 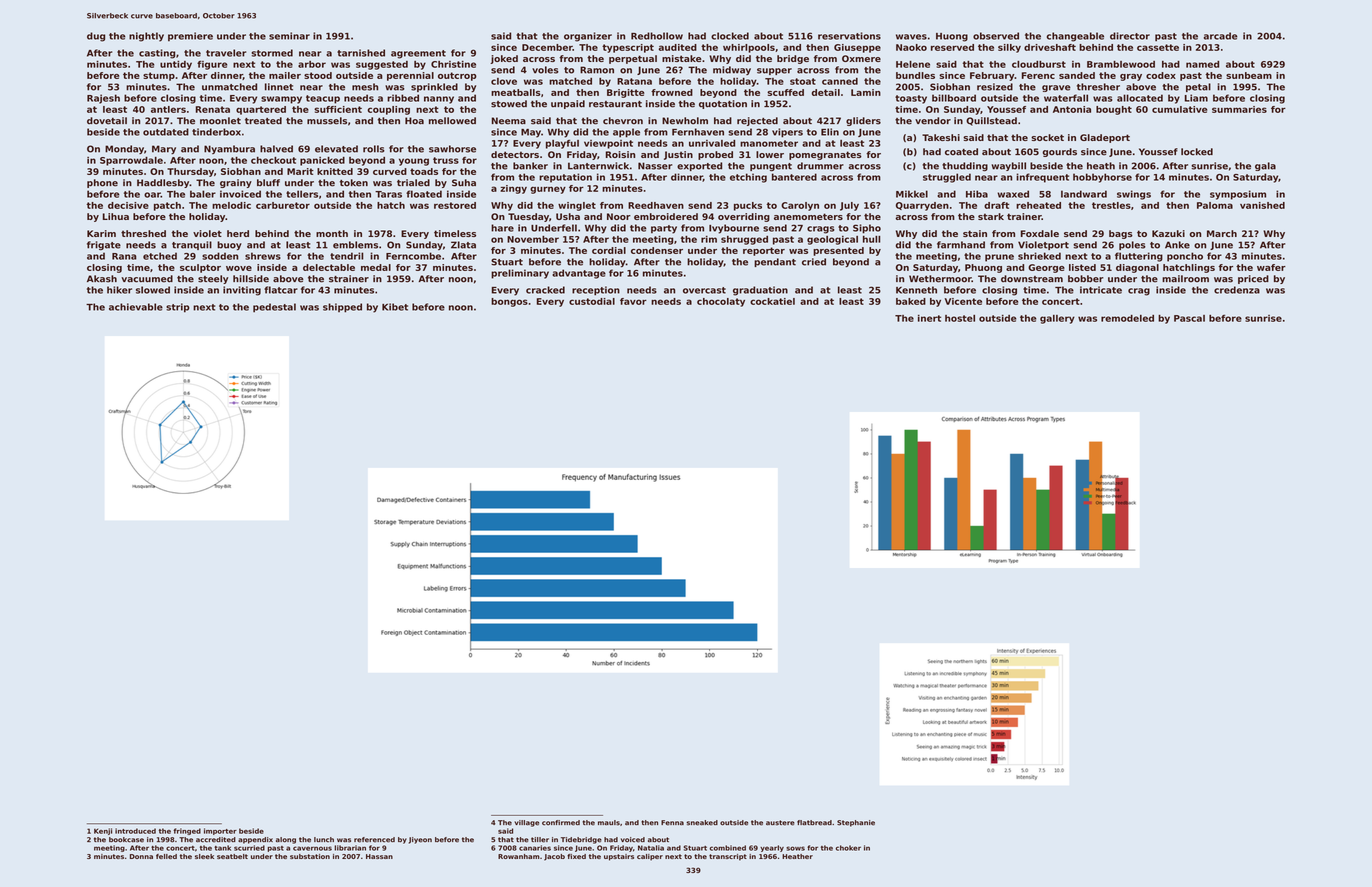 I want to click on bongos, so click(x=509, y=302).
